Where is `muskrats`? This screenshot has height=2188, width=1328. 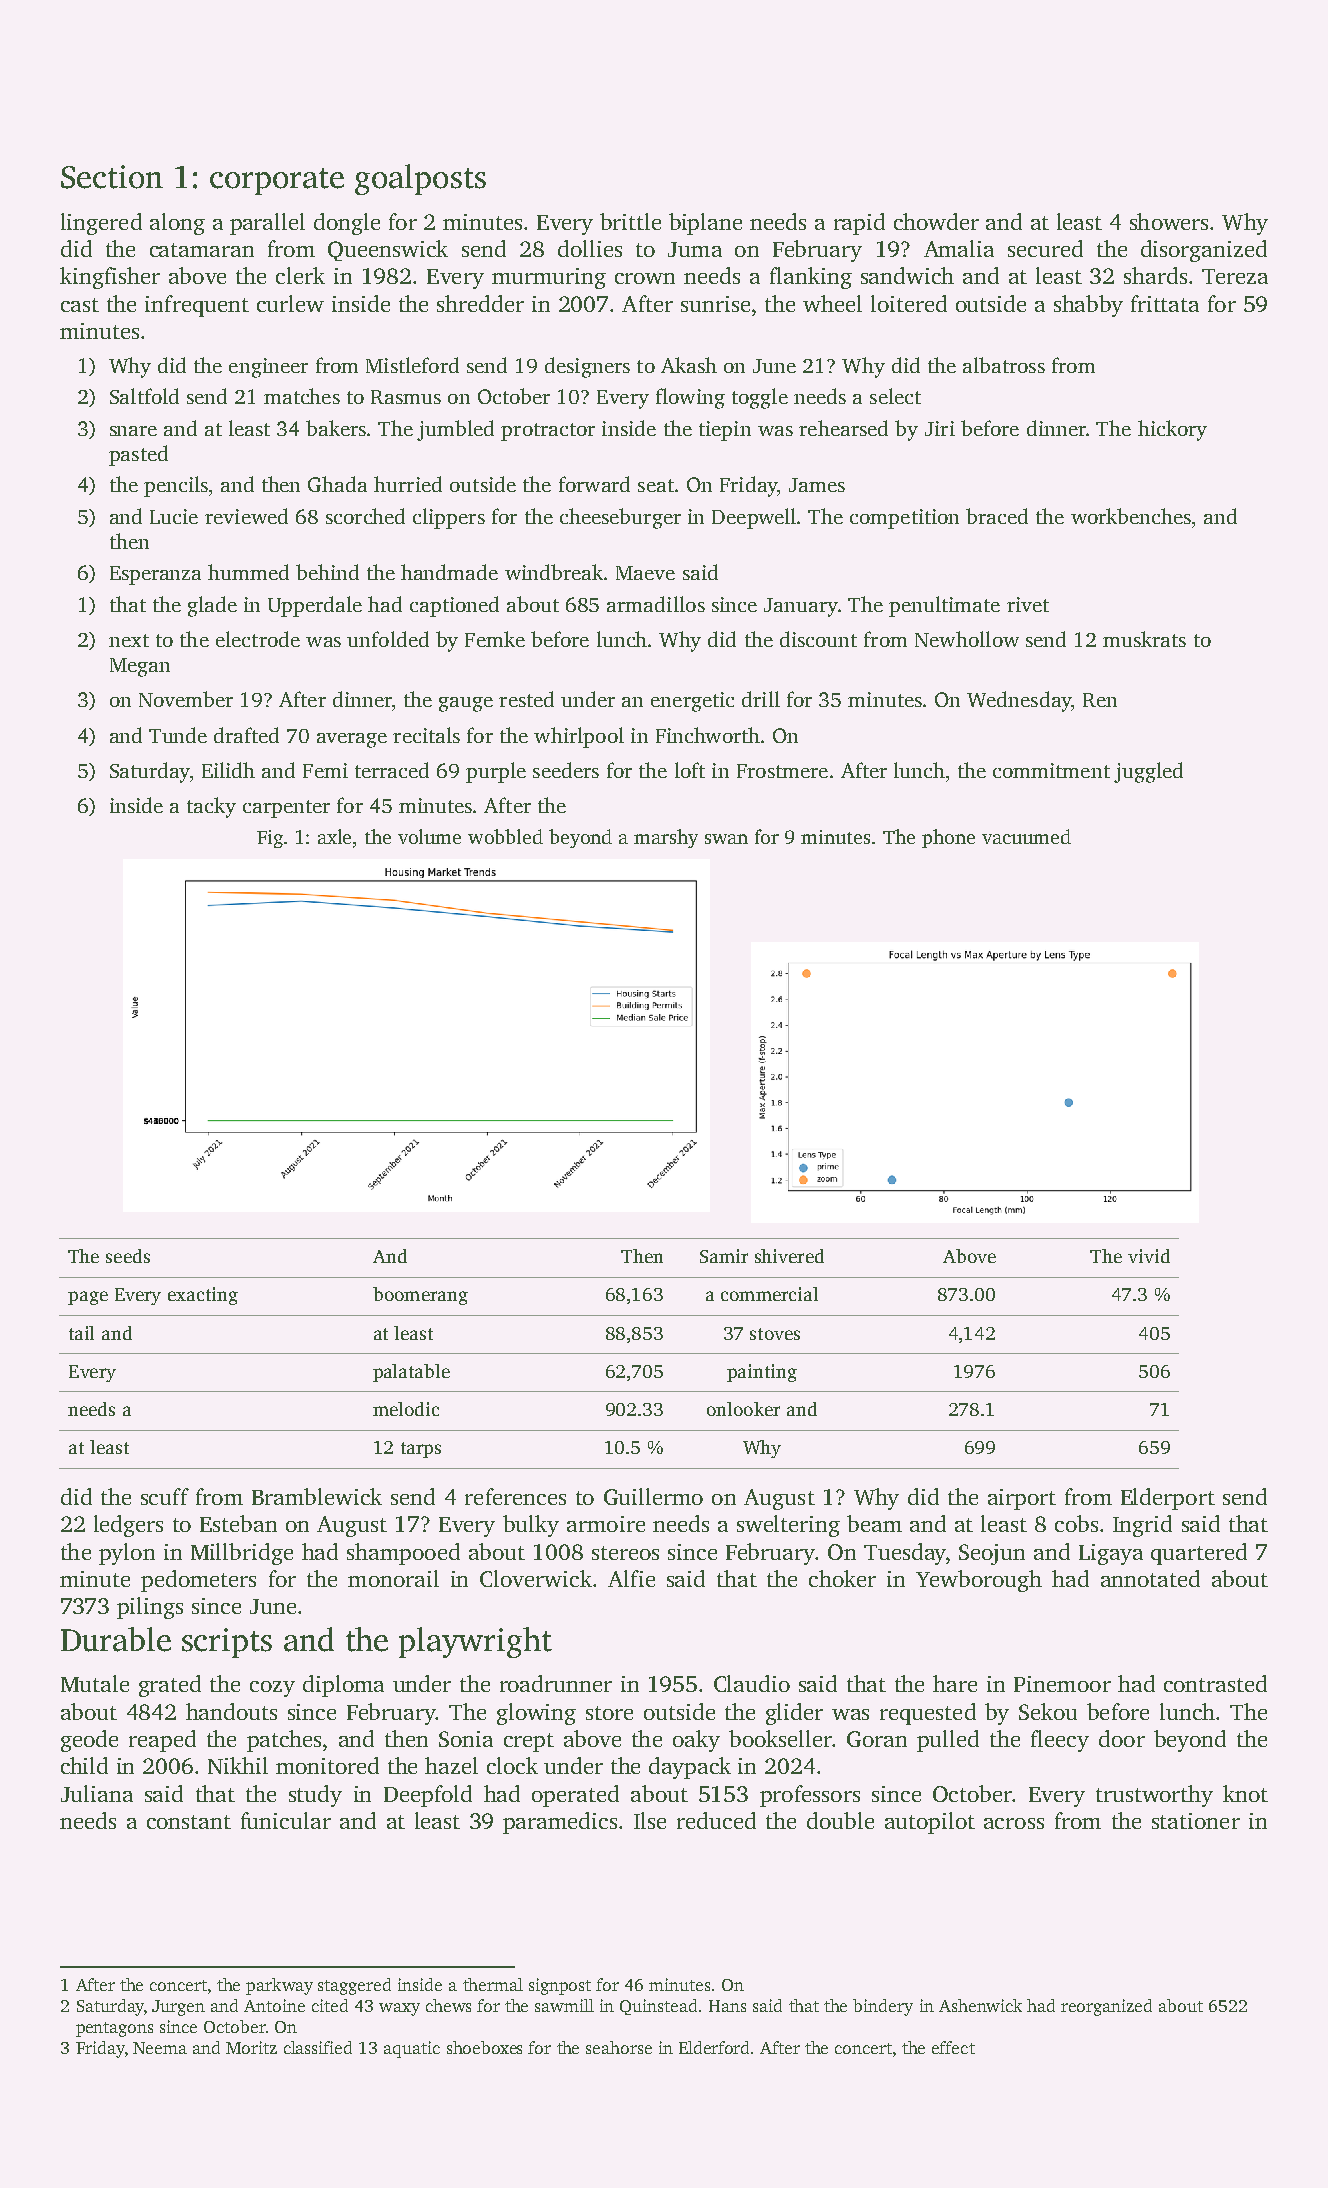 muskrats is located at coordinates (1144, 639).
